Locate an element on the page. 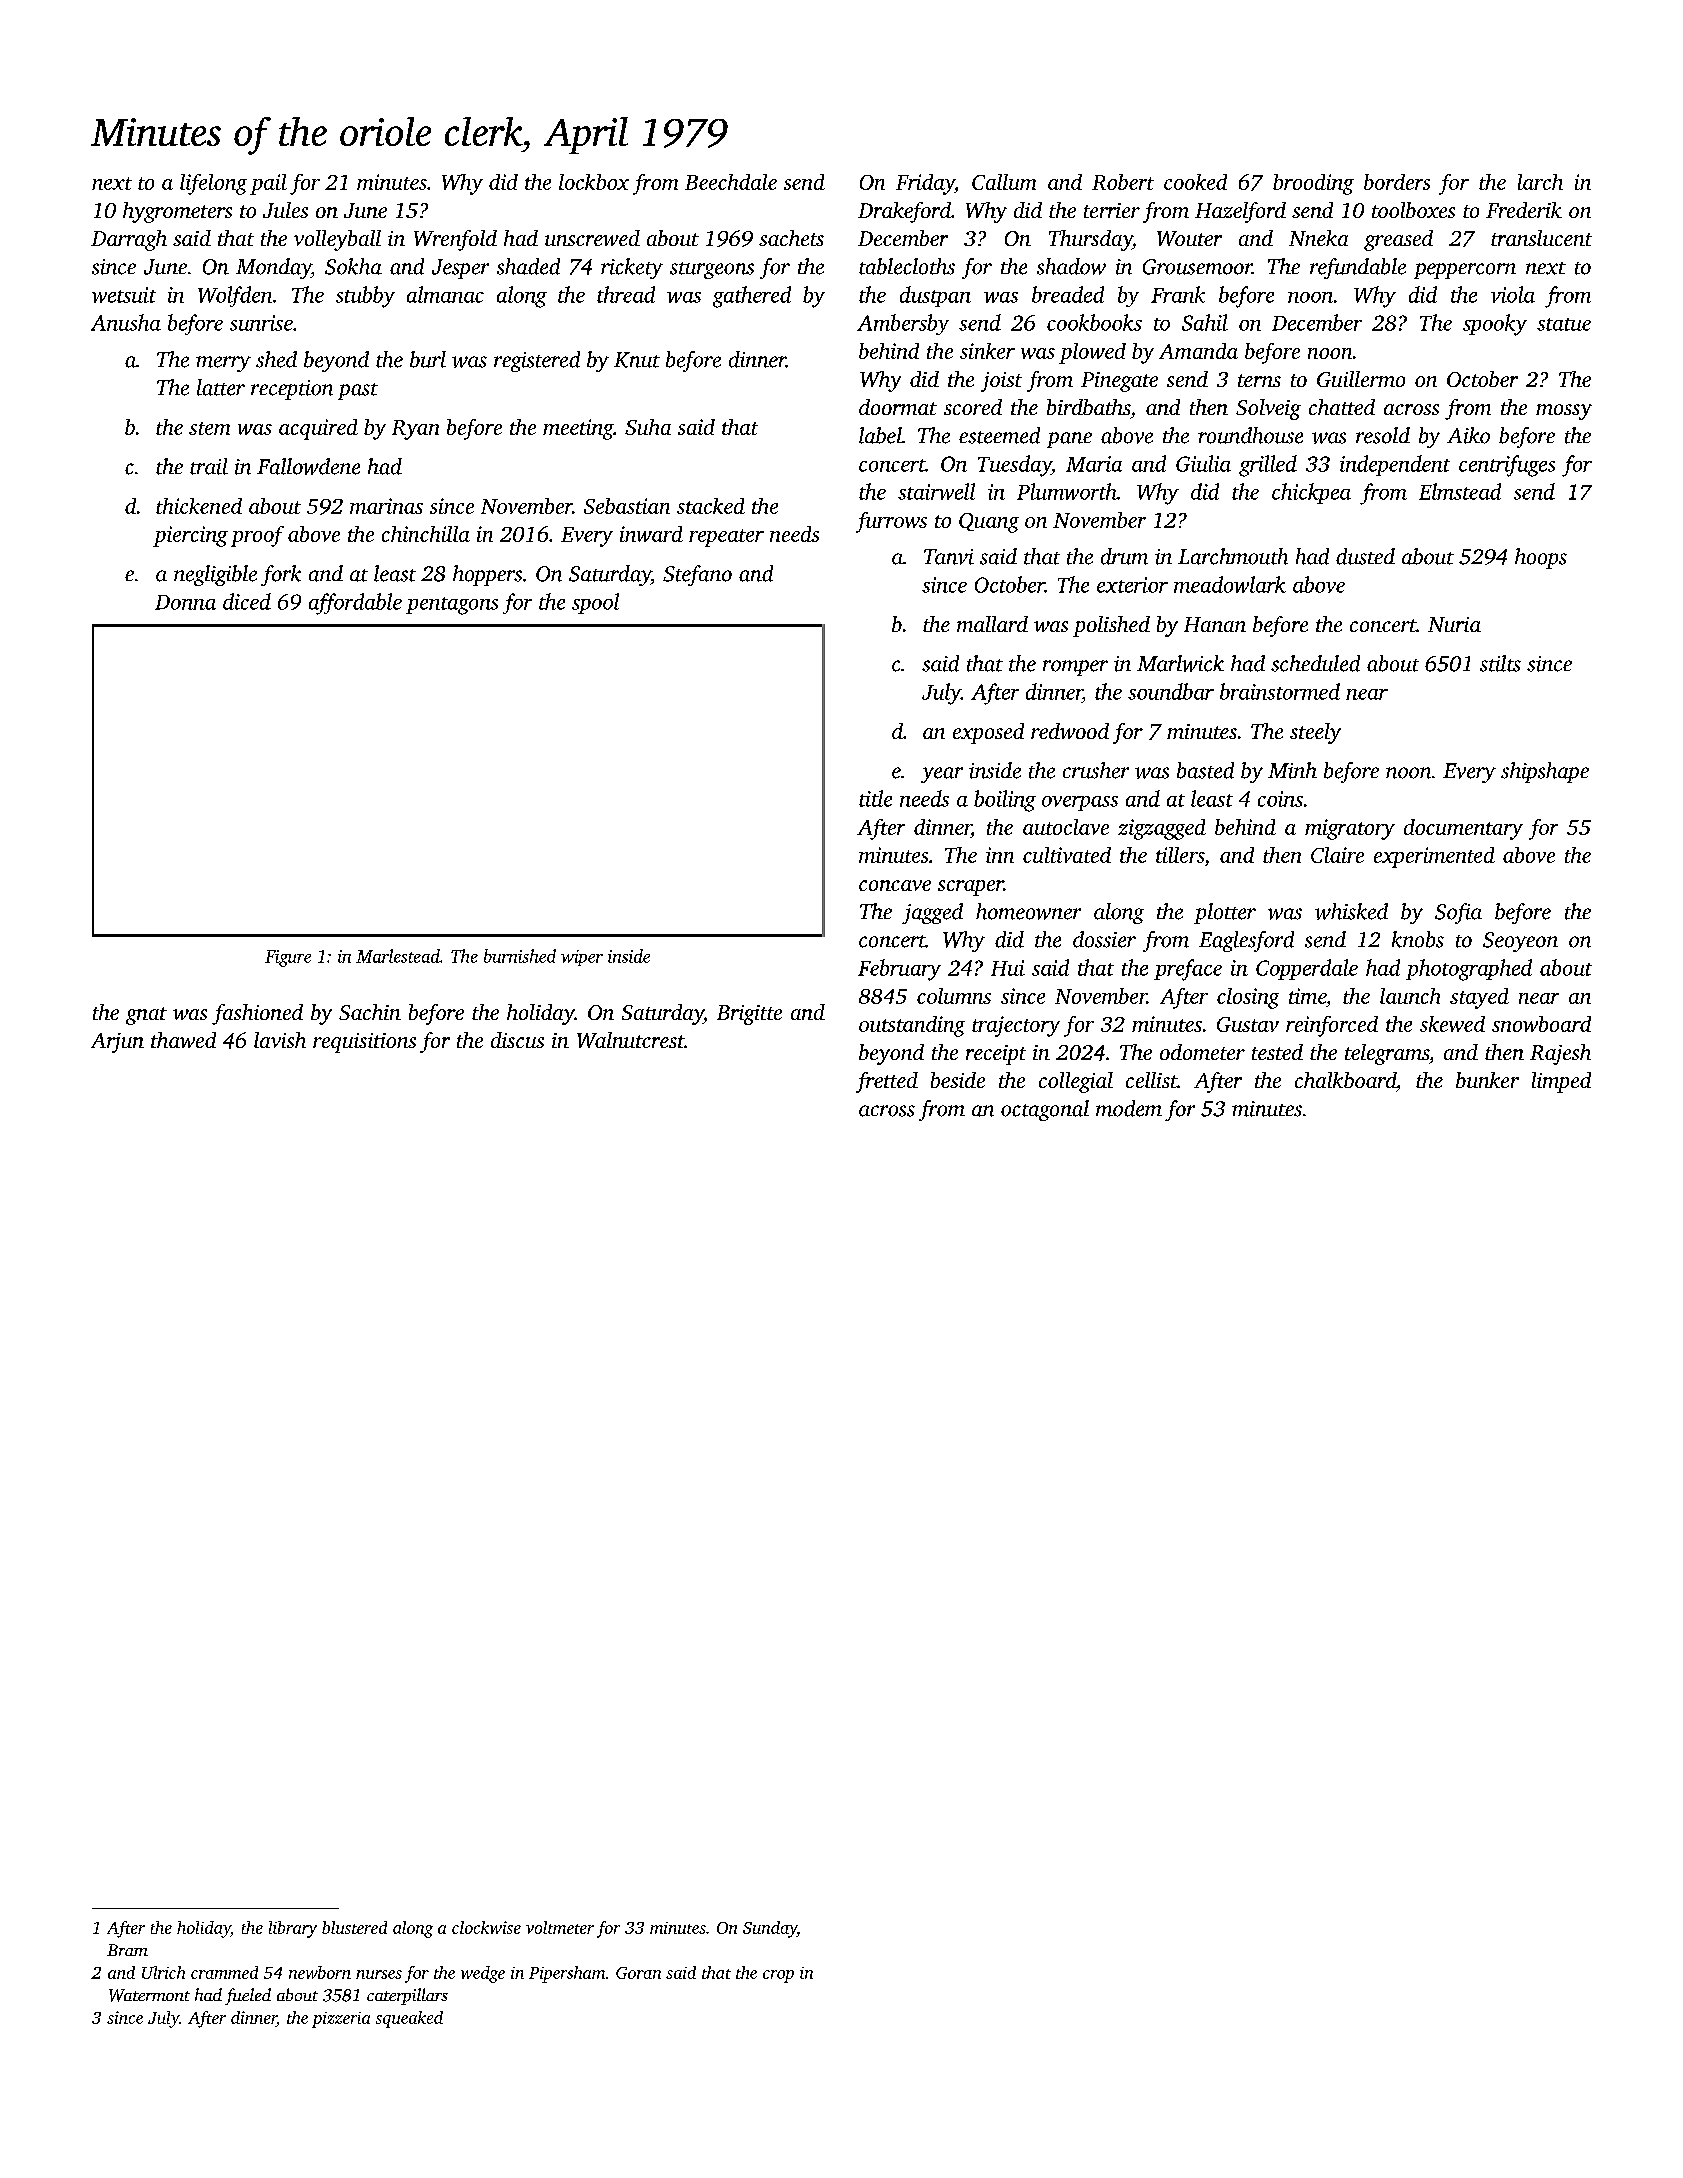 This document has height=2178, width=1683. Watermont is located at coordinates (149, 1995).
